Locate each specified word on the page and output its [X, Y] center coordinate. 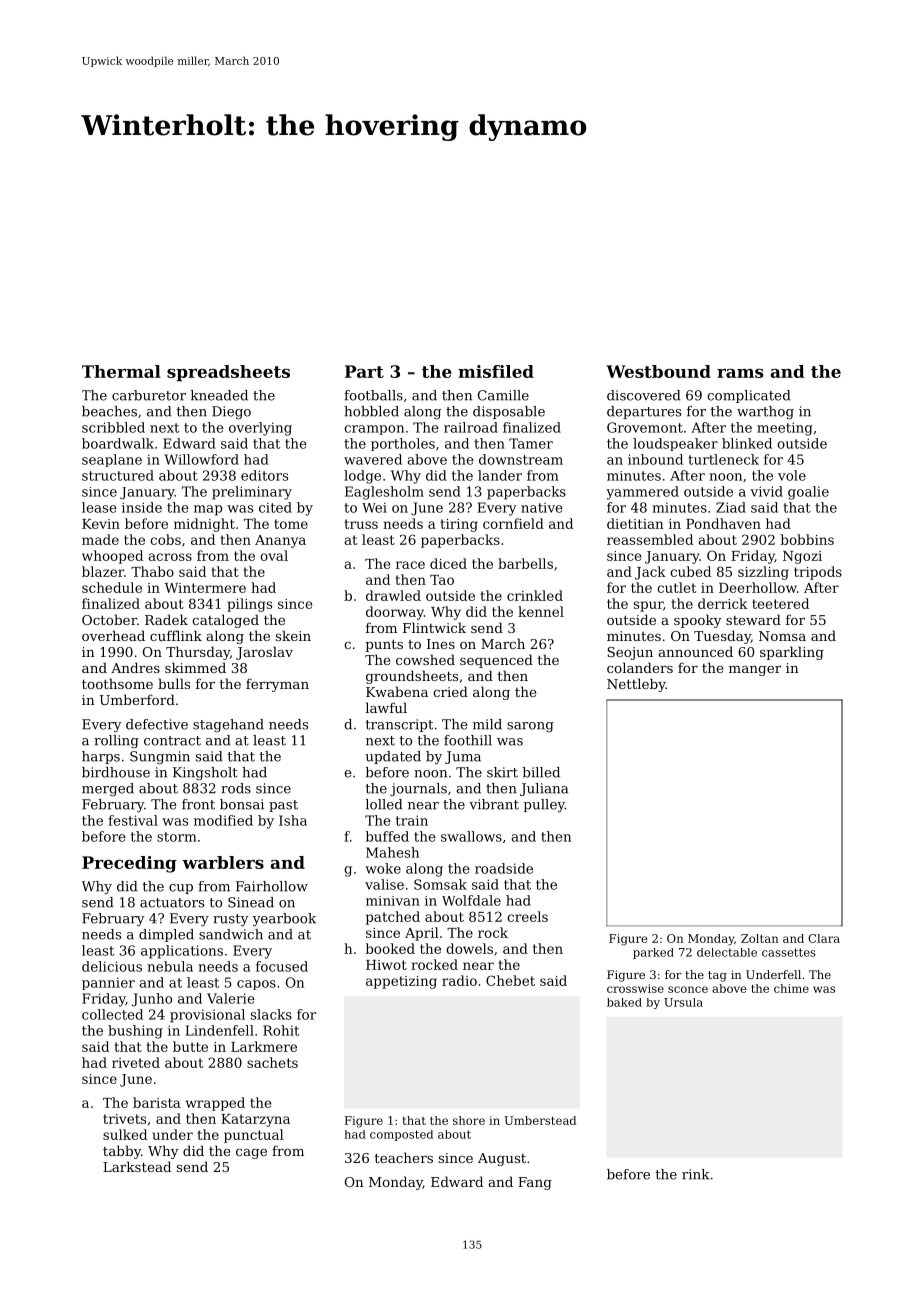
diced [448, 563]
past [283, 806]
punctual [254, 1136]
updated [393, 757]
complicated [748, 396]
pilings [249, 605]
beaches [109, 411]
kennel [541, 611]
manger [755, 671]
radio [459, 980]
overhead [113, 635]
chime [791, 988]
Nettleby [636, 685]
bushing [135, 1032]
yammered [642, 493]
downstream [521, 459]
